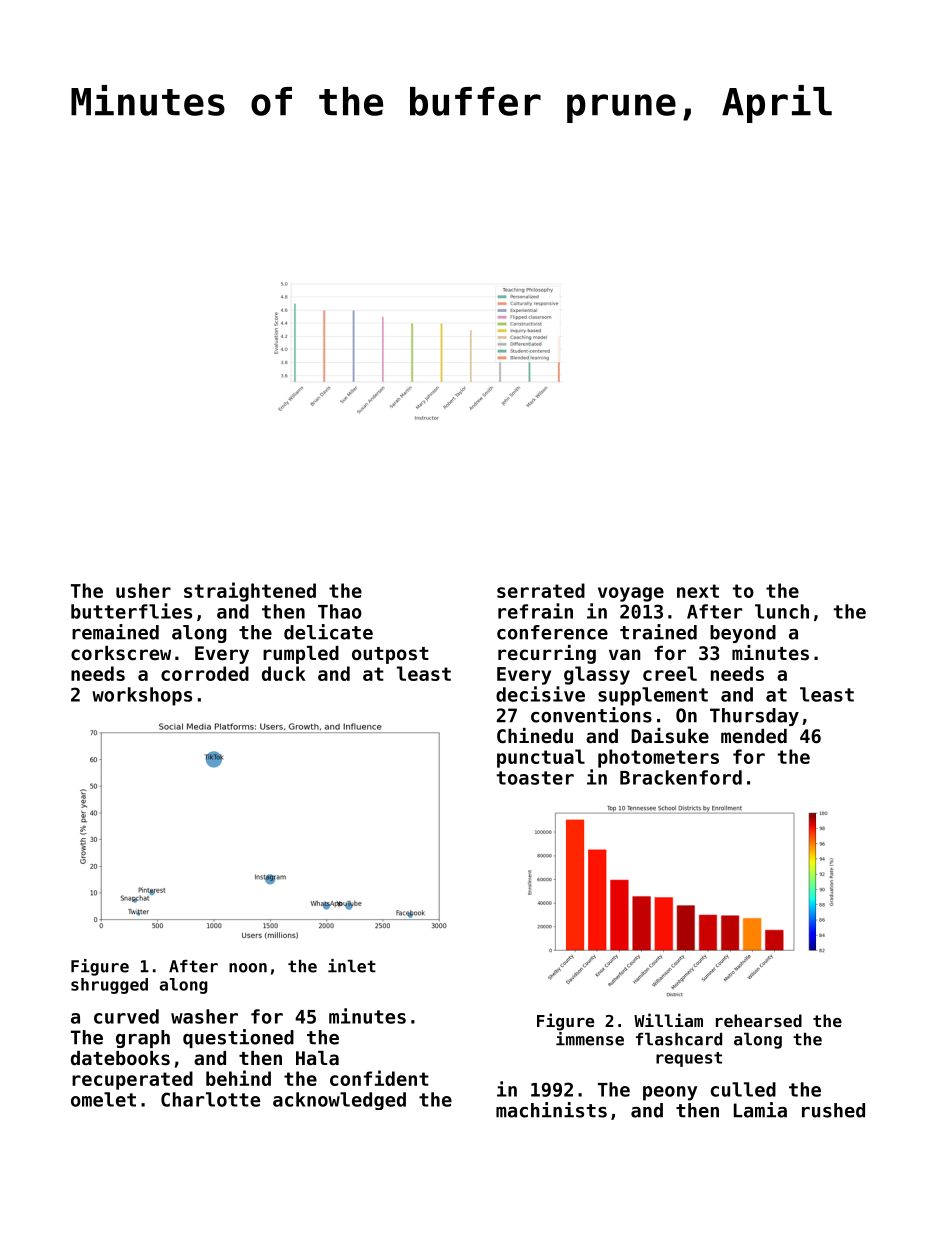  Describe the element at coordinates (248, 968) in the image. I see `noon` at that location.
